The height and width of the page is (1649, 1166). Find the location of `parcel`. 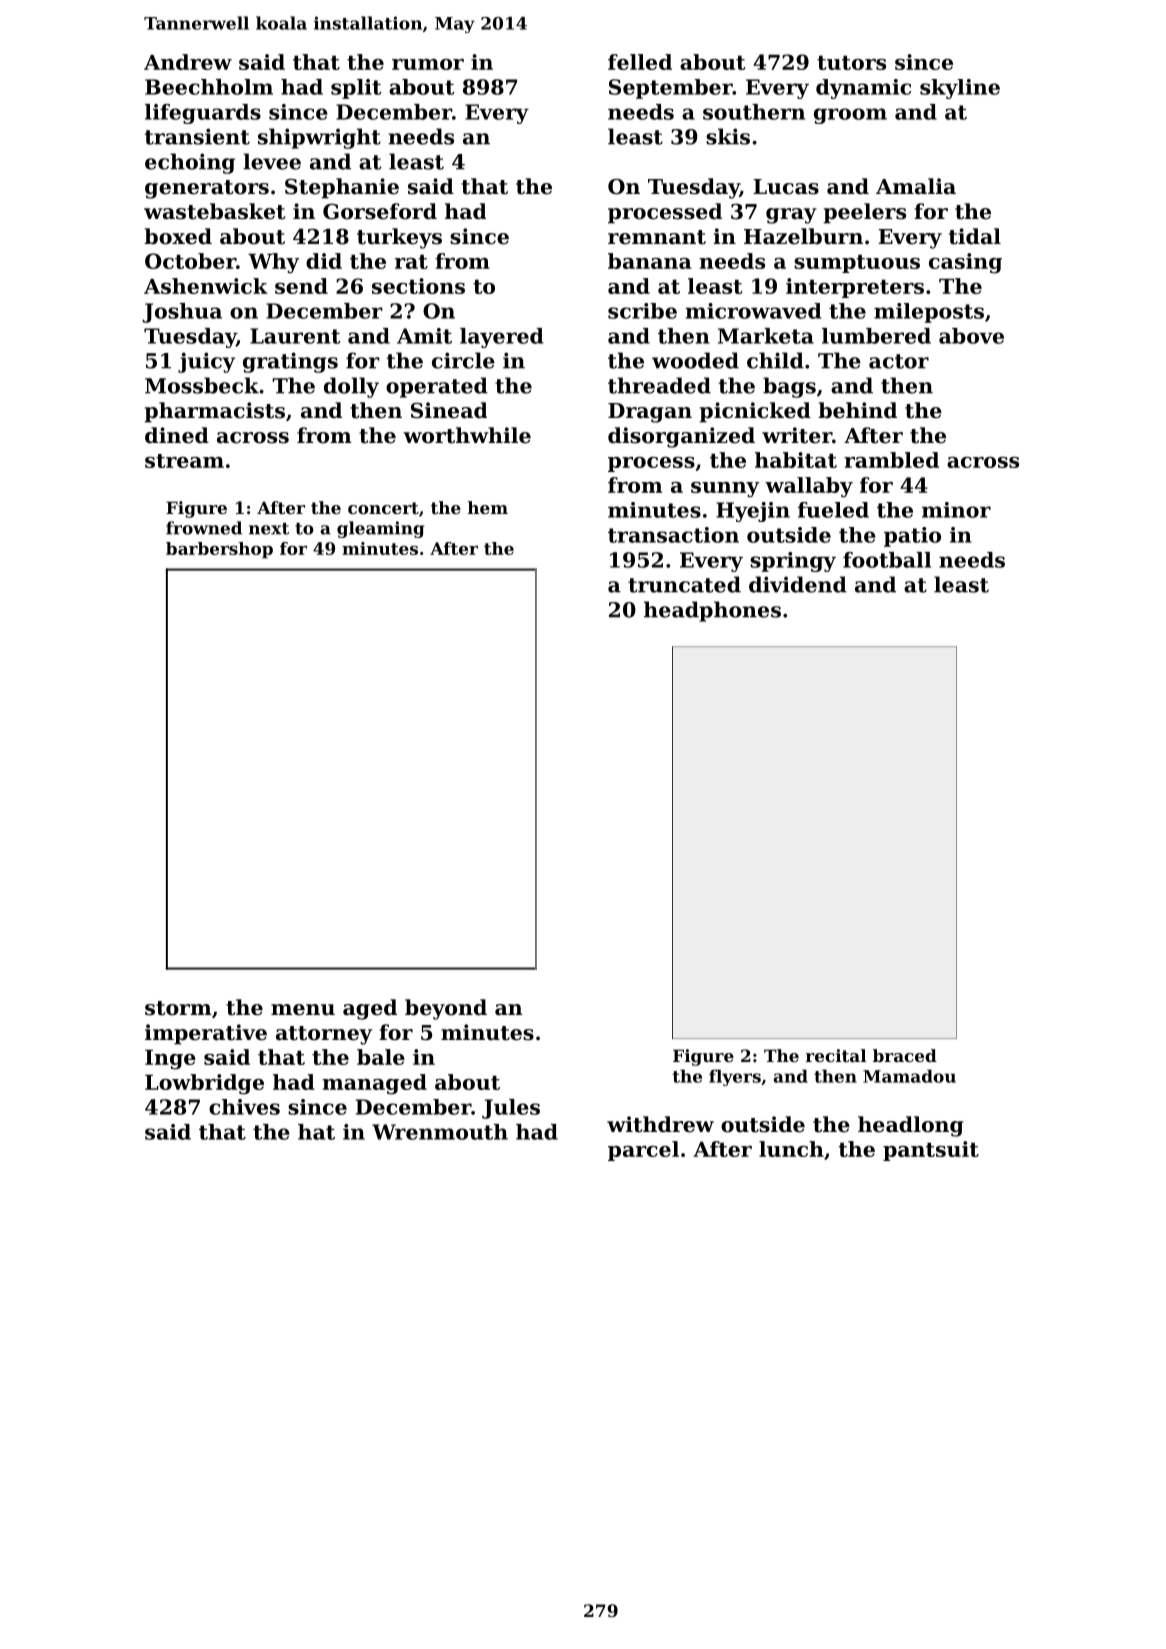

parcel is located at coordinates (643, 1151).
